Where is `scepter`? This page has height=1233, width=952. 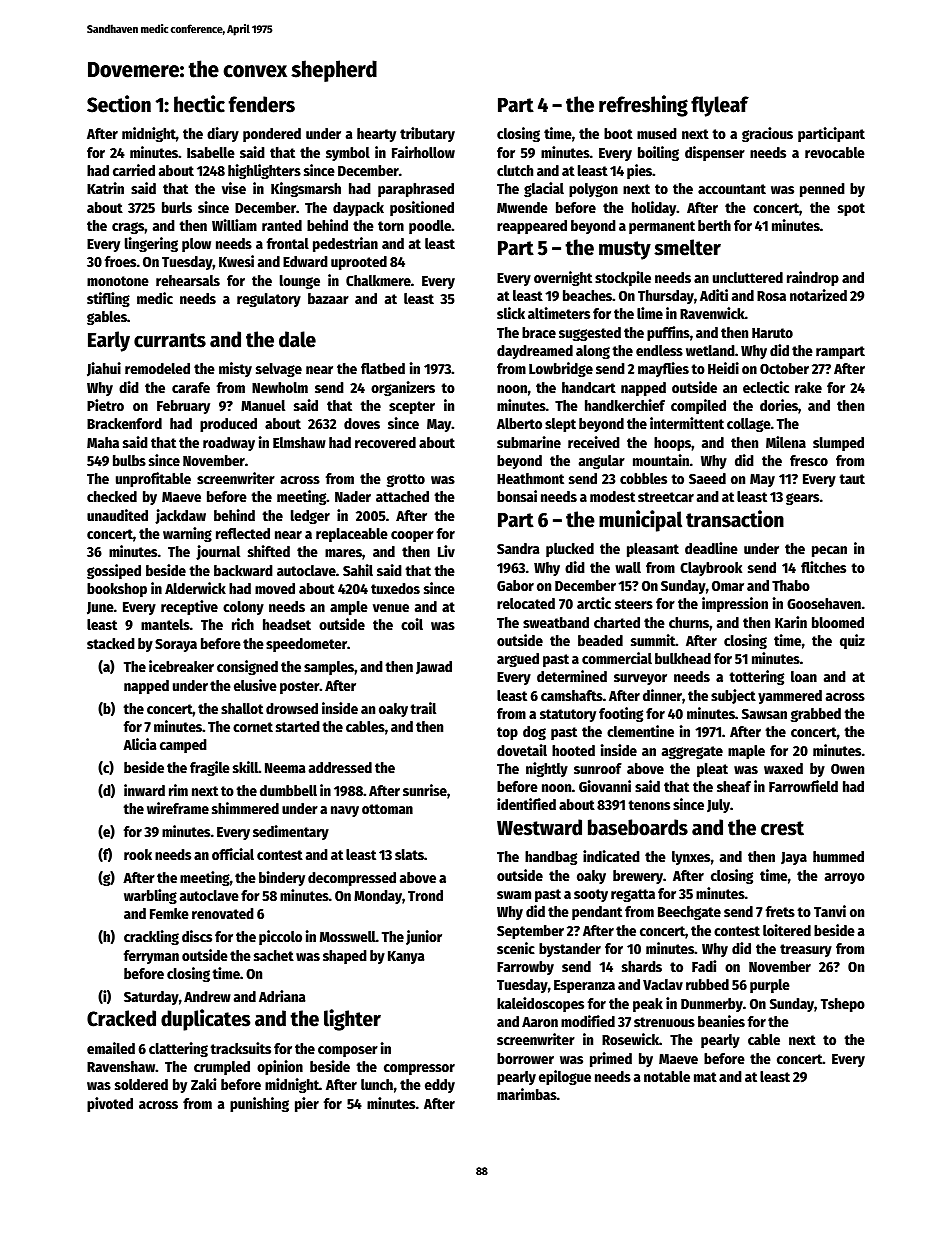
scepter is located at coordinates (412, 407).
